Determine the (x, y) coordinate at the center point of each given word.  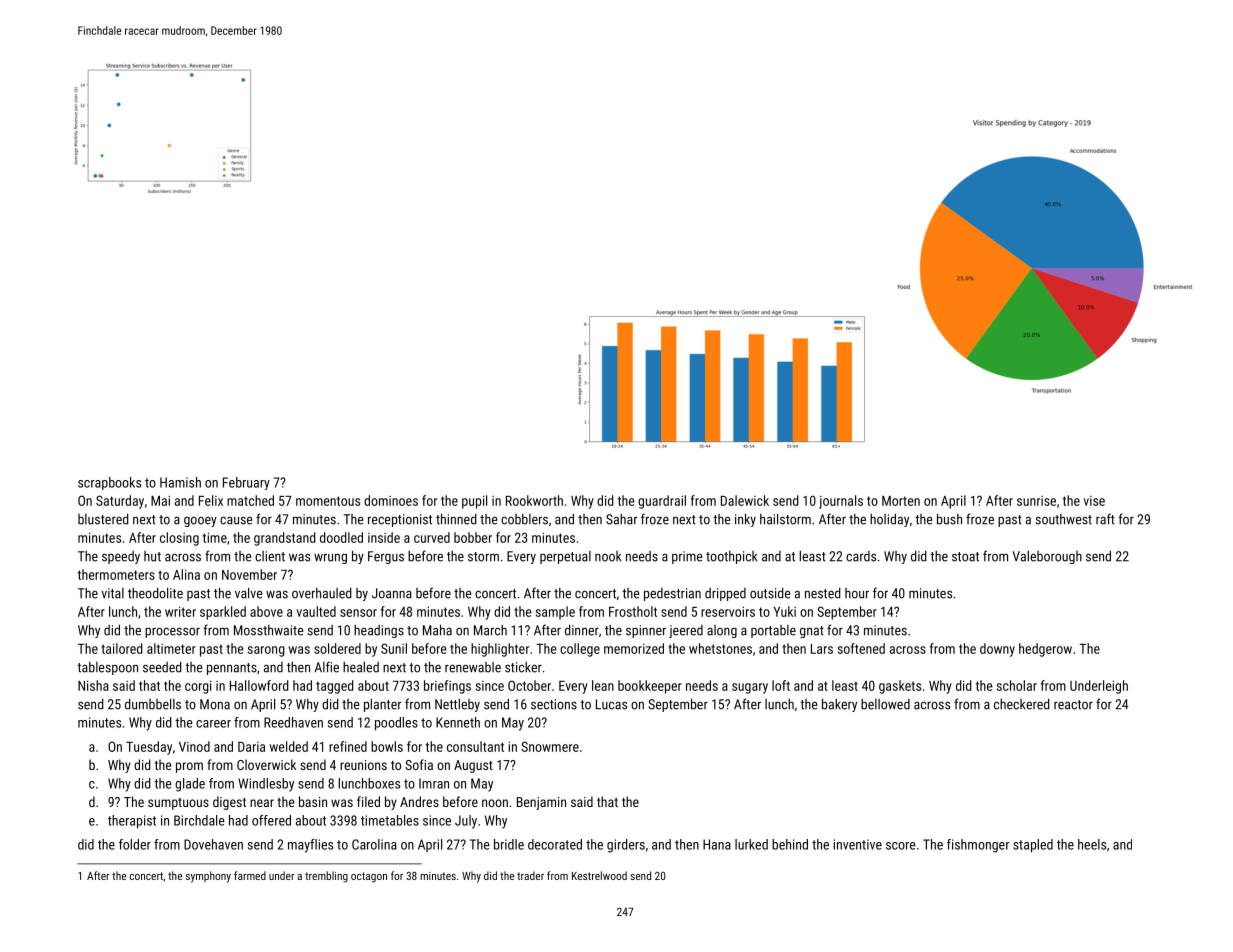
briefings (447, 687)
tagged (335, 687)
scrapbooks (109, 483)
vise (1094, 501)
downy (997, 650)
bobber (473, 537)
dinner (582, 630)
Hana (717, 844)
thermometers (116, 574)
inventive (857, 844)
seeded (162, 667)
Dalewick (745, 500)
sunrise (1036, 501)
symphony (208, 877)
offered (271, 820)
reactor (1073, 705)
